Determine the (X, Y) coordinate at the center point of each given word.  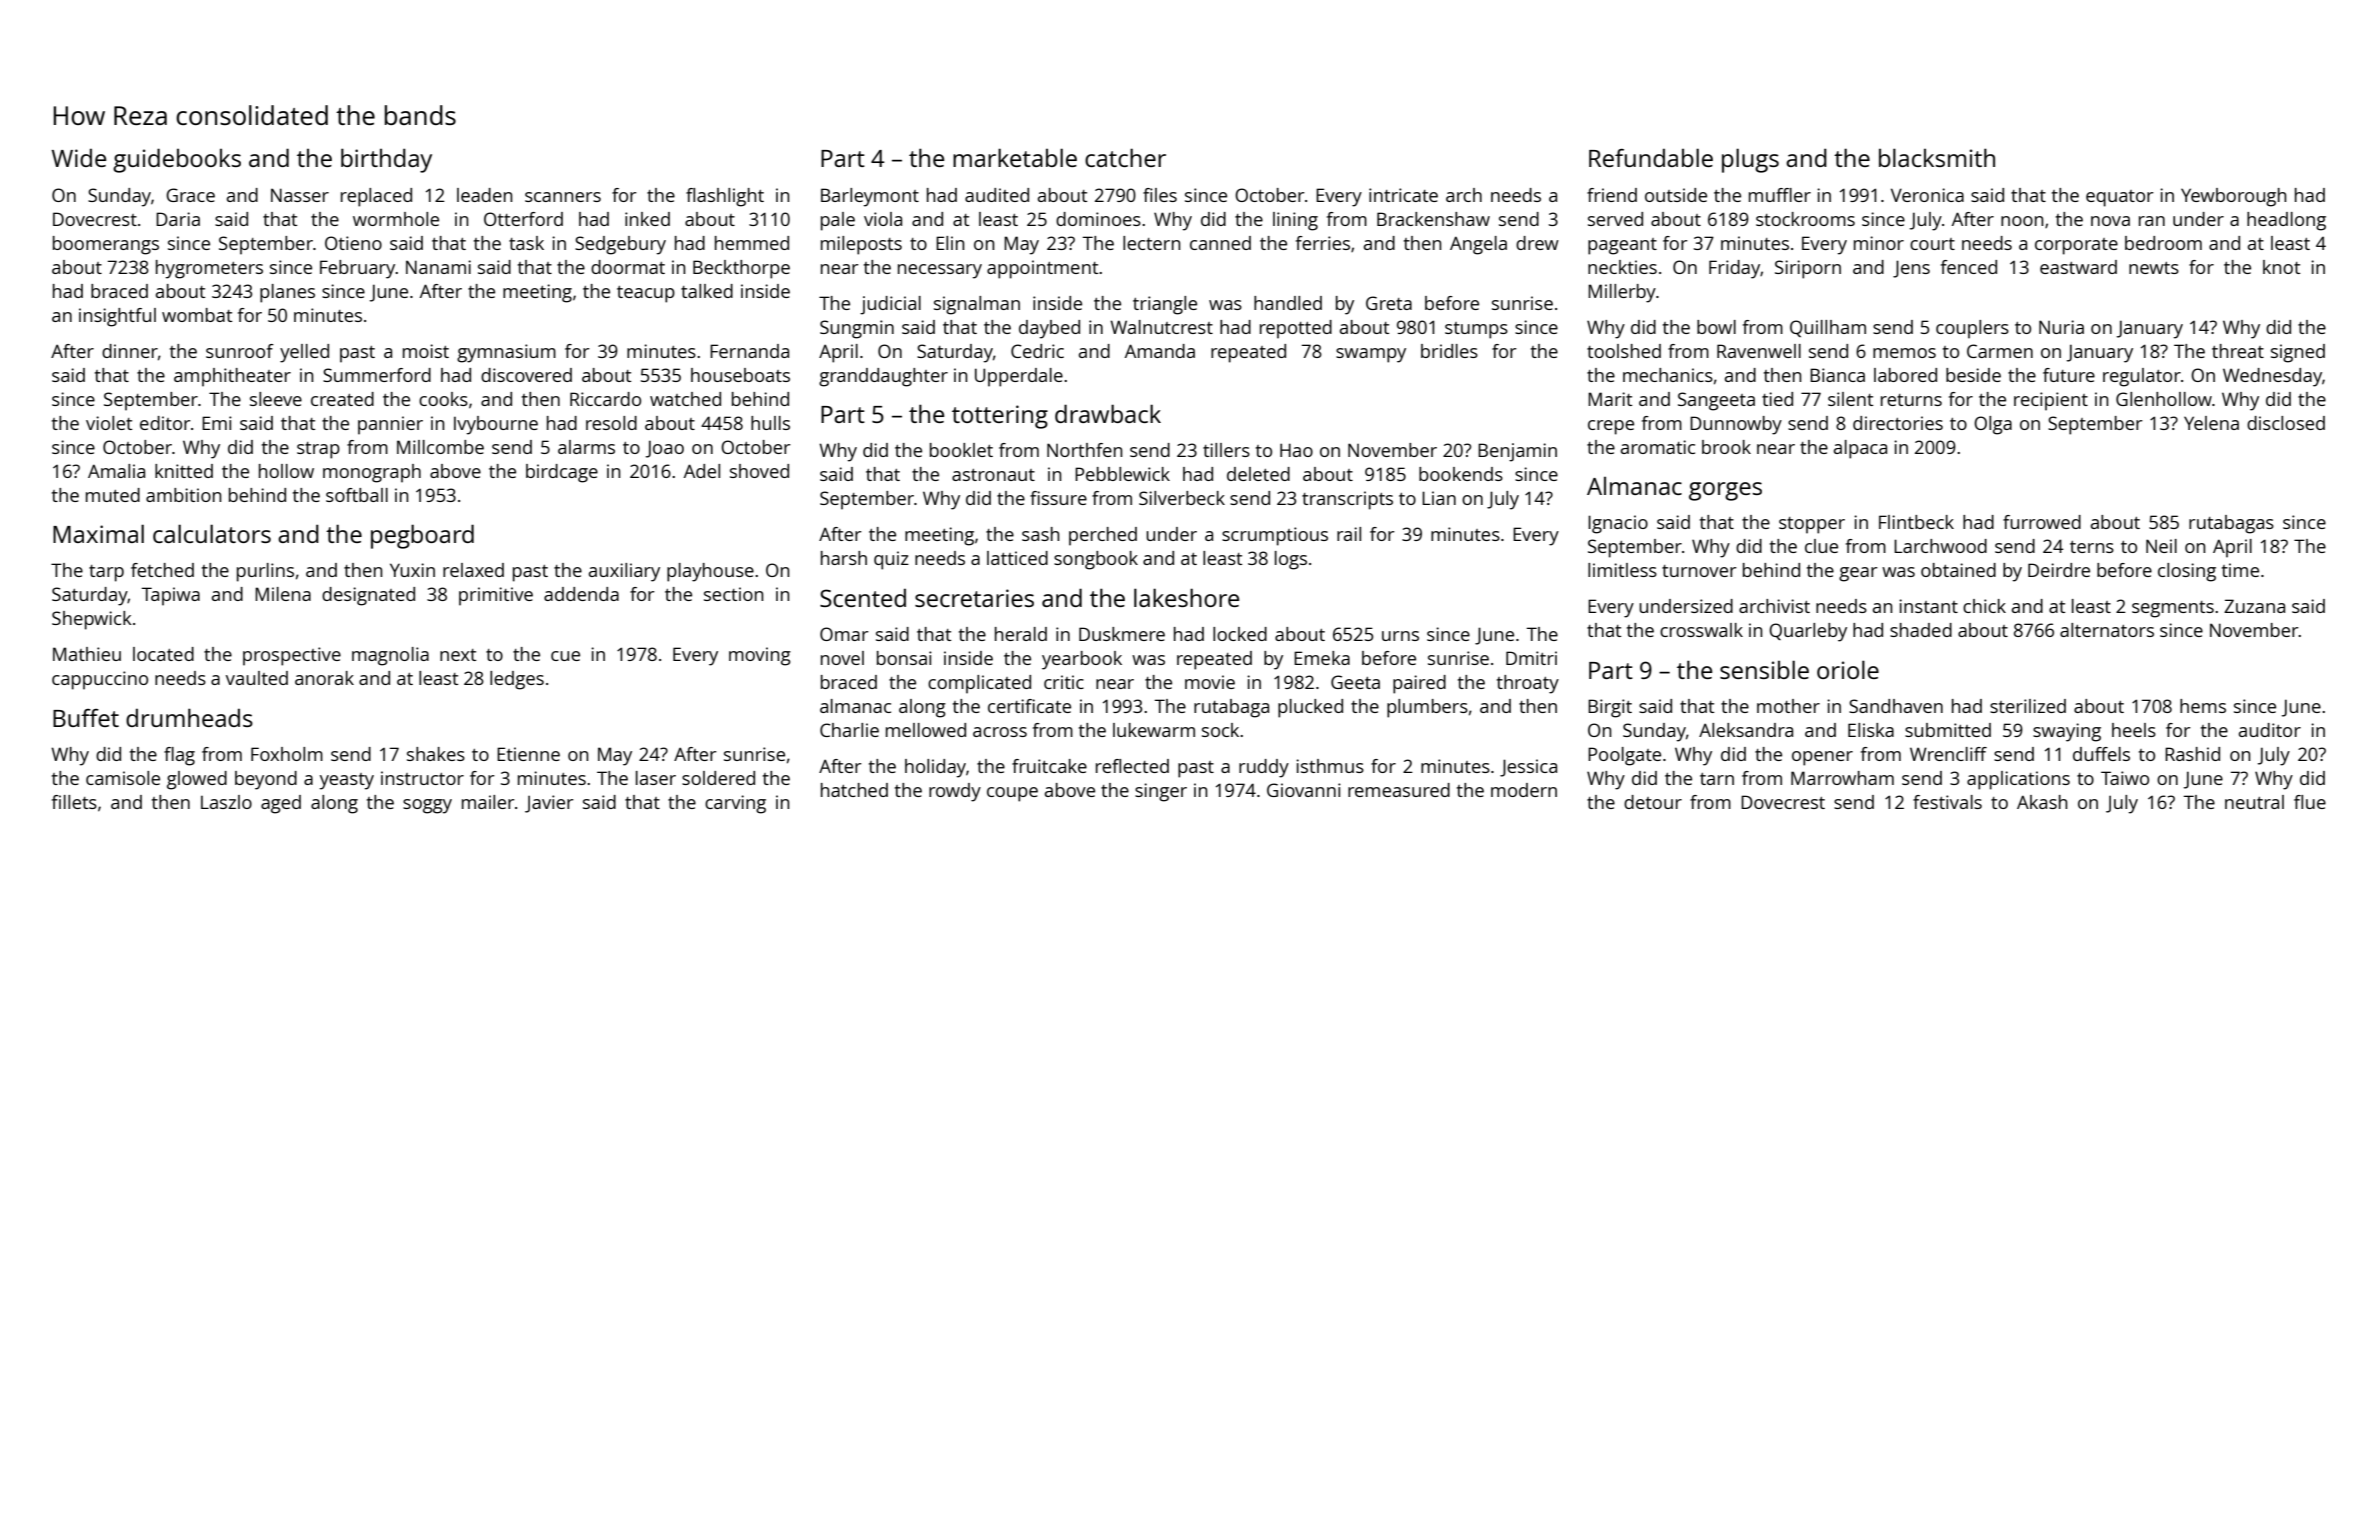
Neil (2161, 546)
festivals (1947, 802)
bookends (1461, 474)
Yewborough (2233, 197)
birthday (386, 160)
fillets (74, 802)
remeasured (1399, 790)
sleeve (276, 399)
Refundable (1651, 157)
